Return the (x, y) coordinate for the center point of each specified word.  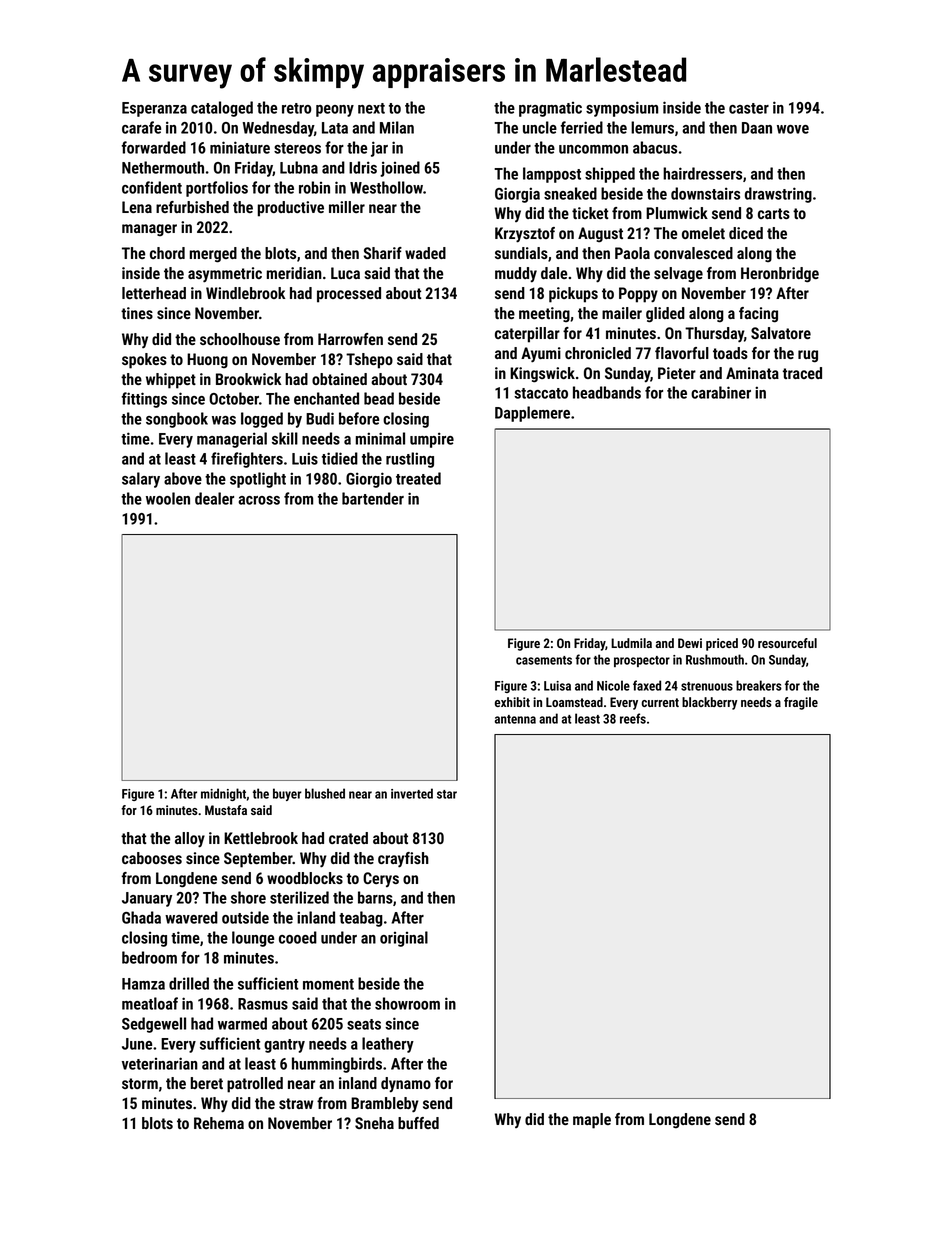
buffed (418, 1123)
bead (379, 398)
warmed (242, 1023)
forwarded (154, 147)
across (259, 500)
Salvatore (781, 333)
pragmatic (550, 109)
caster (749, 108)
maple (592, 1121)
